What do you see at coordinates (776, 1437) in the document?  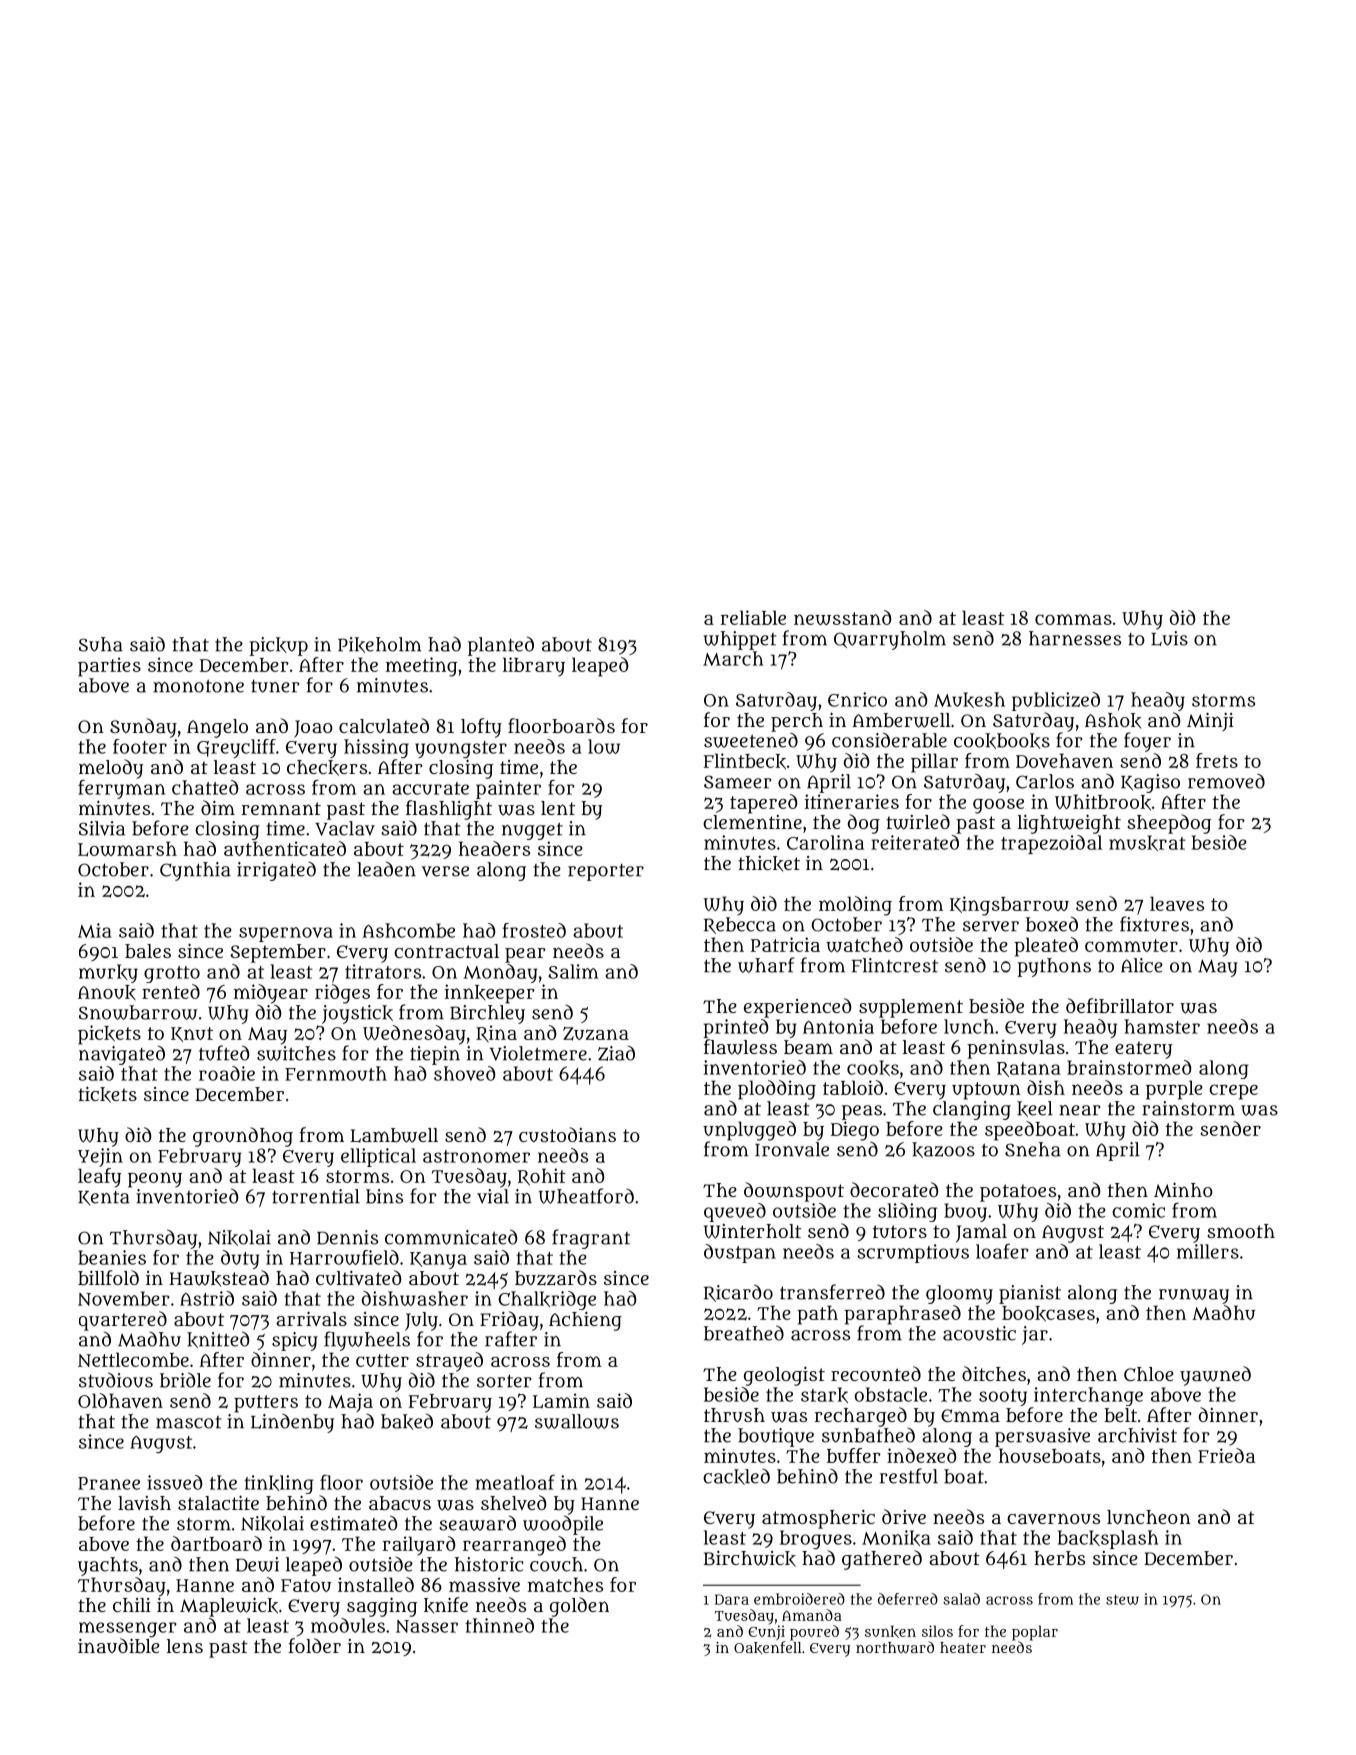 I see `boutique` at bounding box center [776, 1437].
